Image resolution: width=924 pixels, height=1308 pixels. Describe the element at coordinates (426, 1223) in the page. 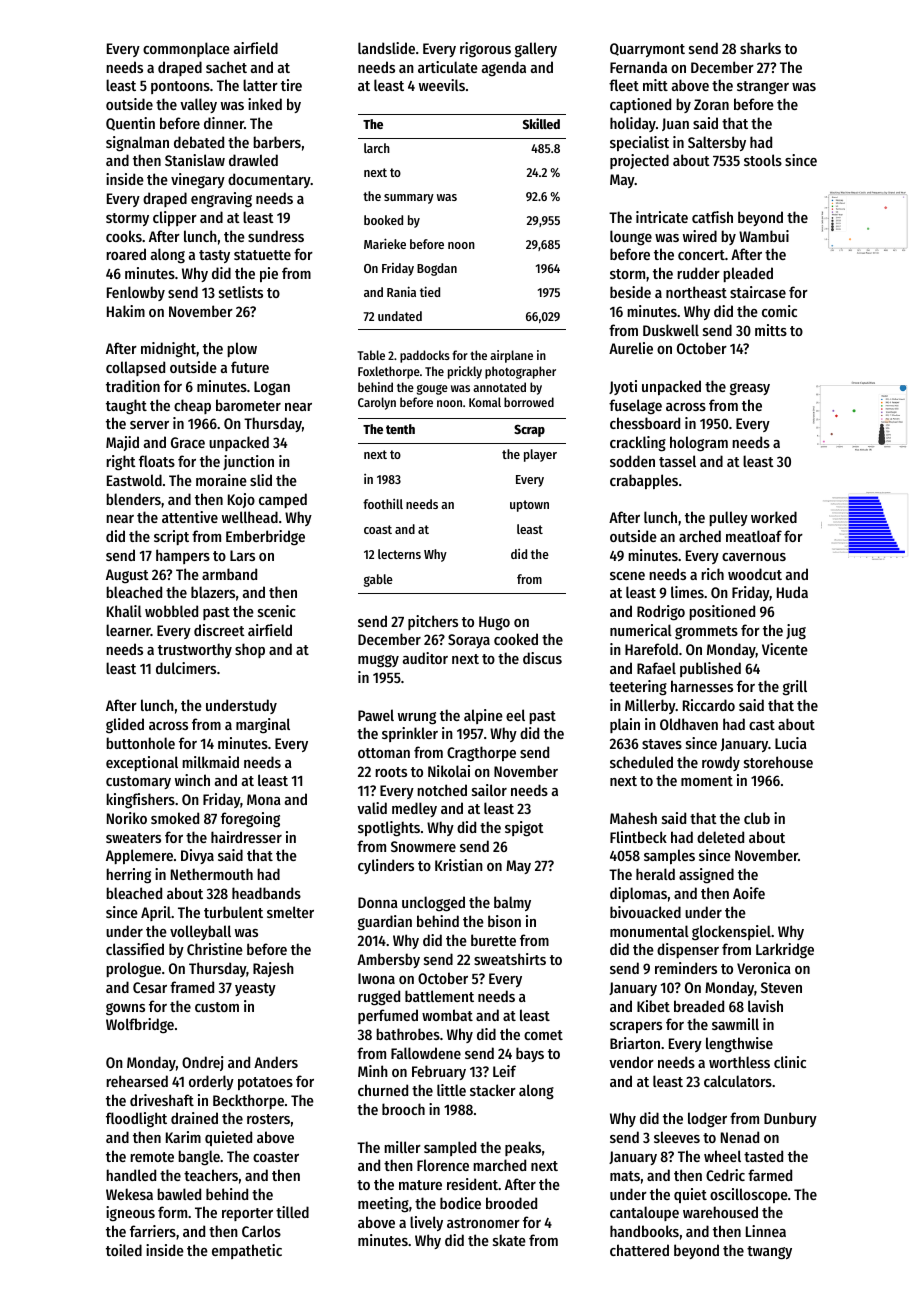

I see `lively` at that location.
